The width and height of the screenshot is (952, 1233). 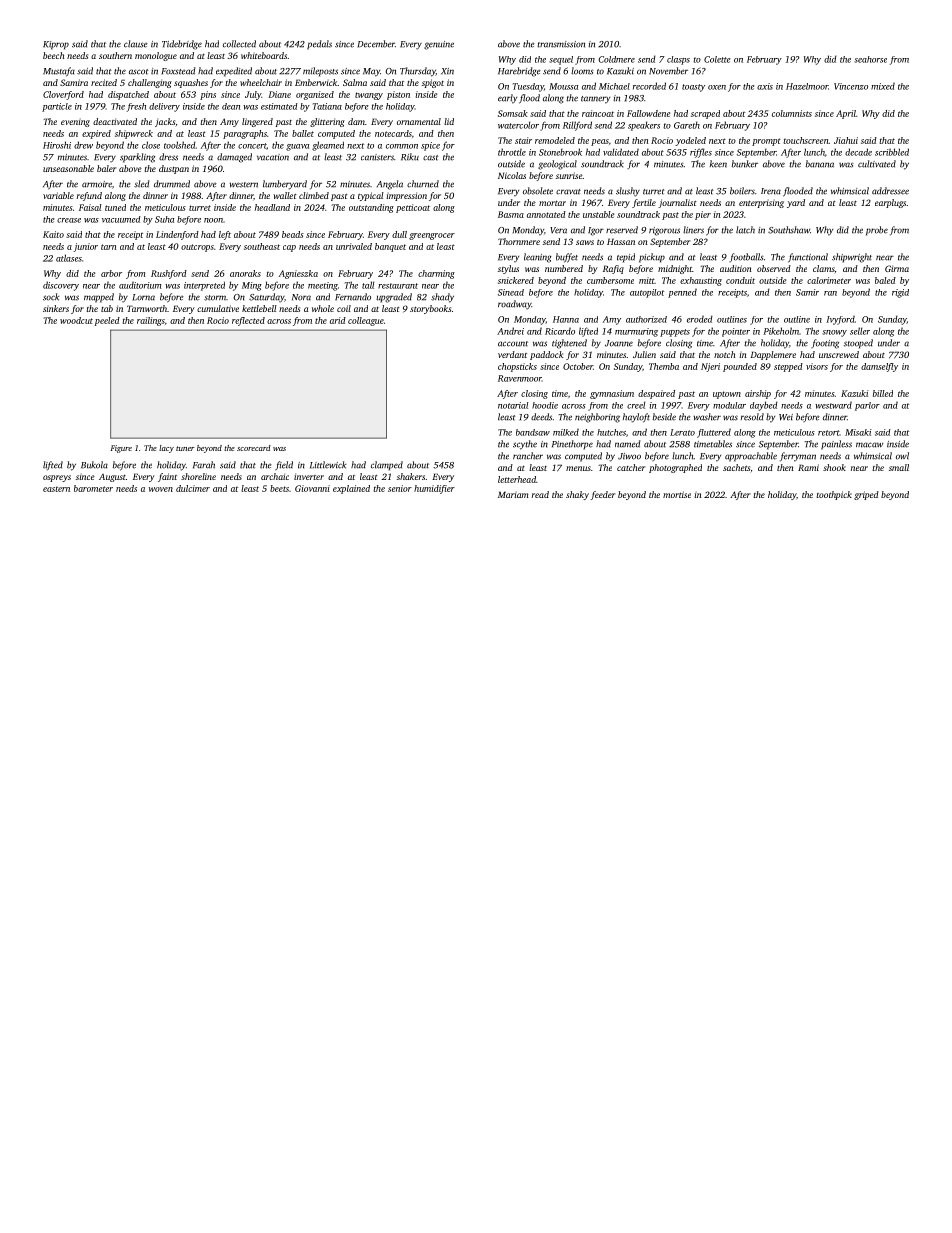 I want to click on slushy, so click(x=628, y=192).
